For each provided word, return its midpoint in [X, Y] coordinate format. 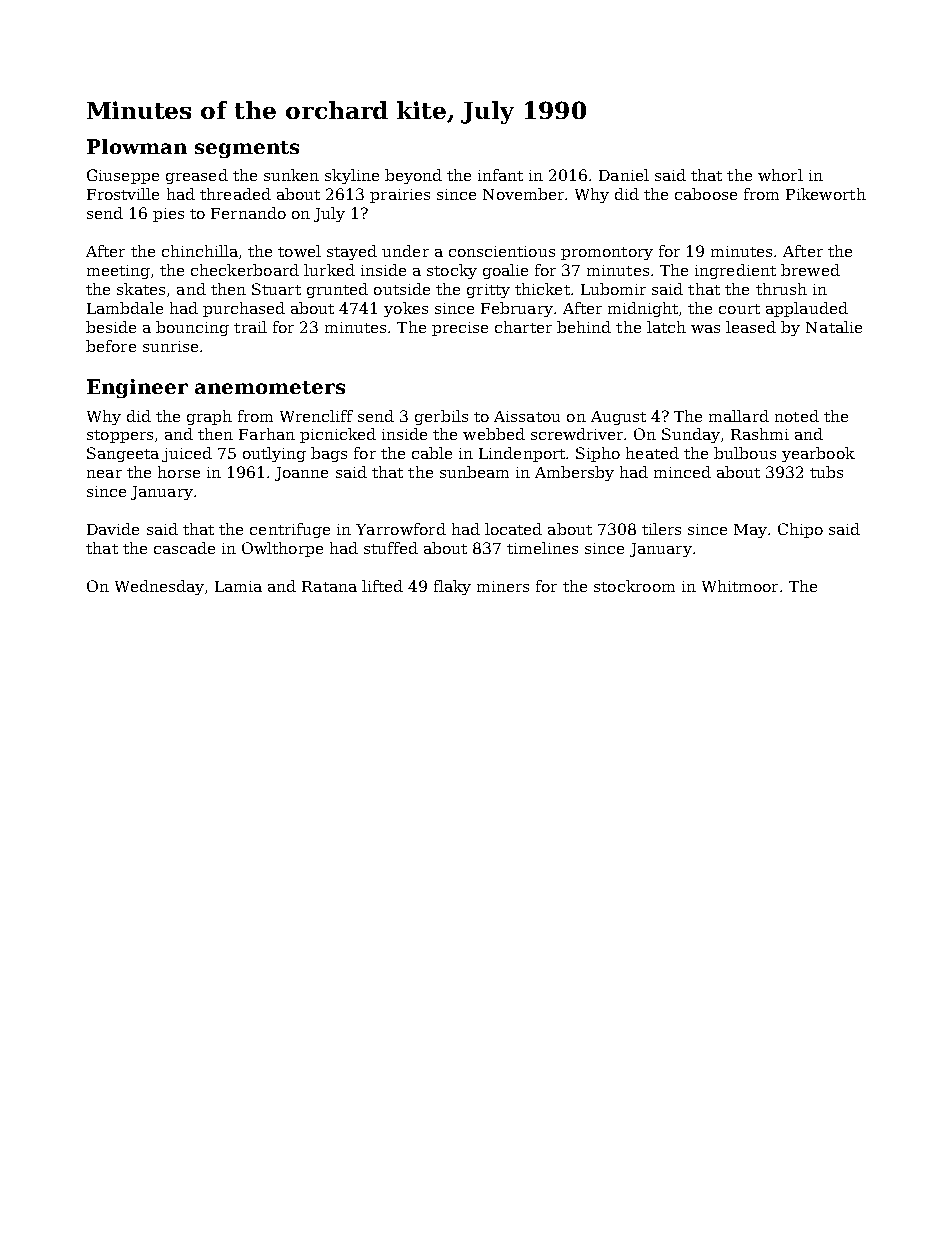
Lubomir [613, 289]
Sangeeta [123, 454]
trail [250, 327]
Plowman [137, 146]
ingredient [735, 271]
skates [141, 289]
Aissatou [527, 416]
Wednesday [159, 587]
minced [682, 472]
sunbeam [474, 472]
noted [797, 416]
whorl [780, 175]
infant [500, 175]
